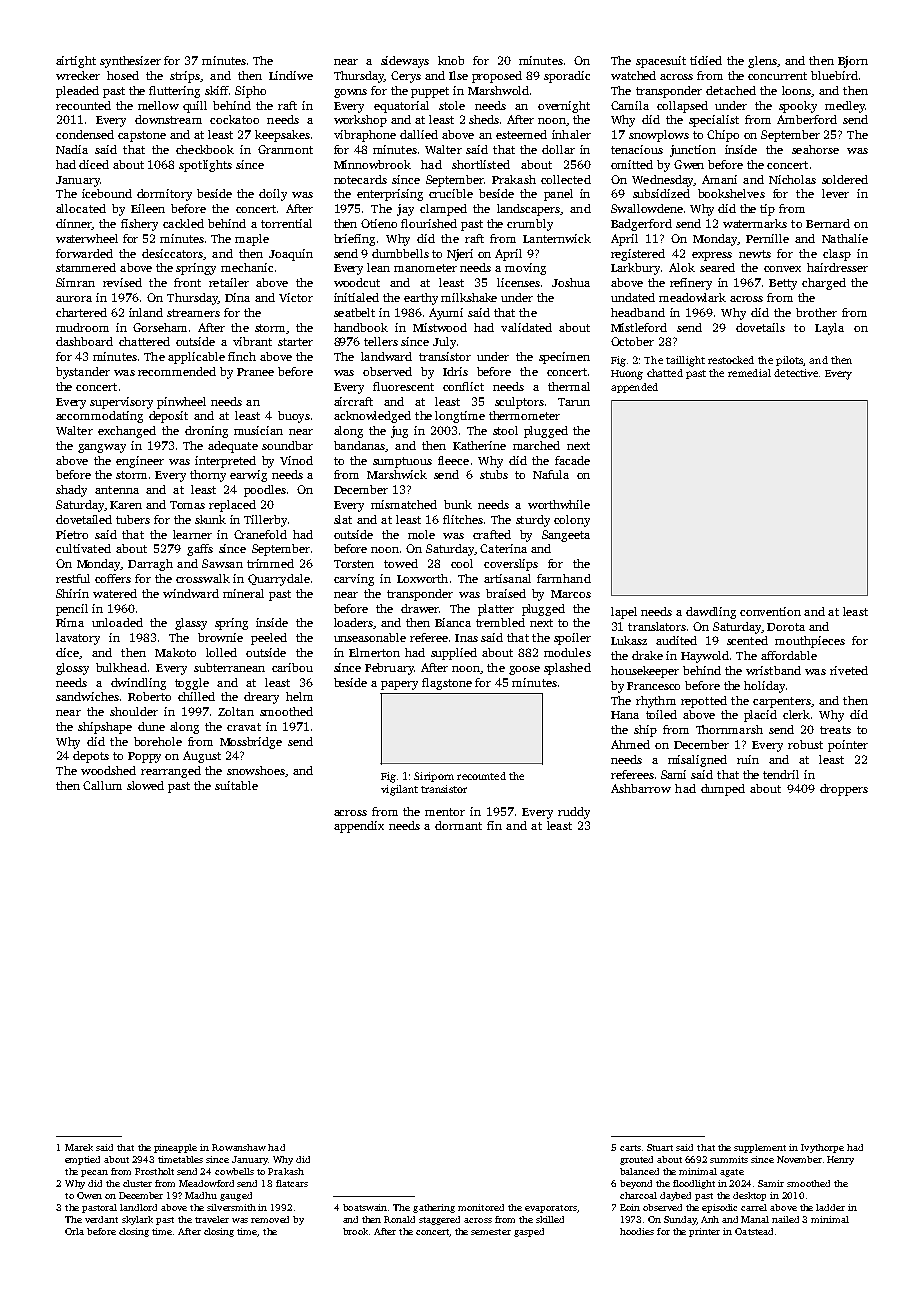 This screenshot has width=924, height=1308. I want to click on Marcos, so click(571, 594).
